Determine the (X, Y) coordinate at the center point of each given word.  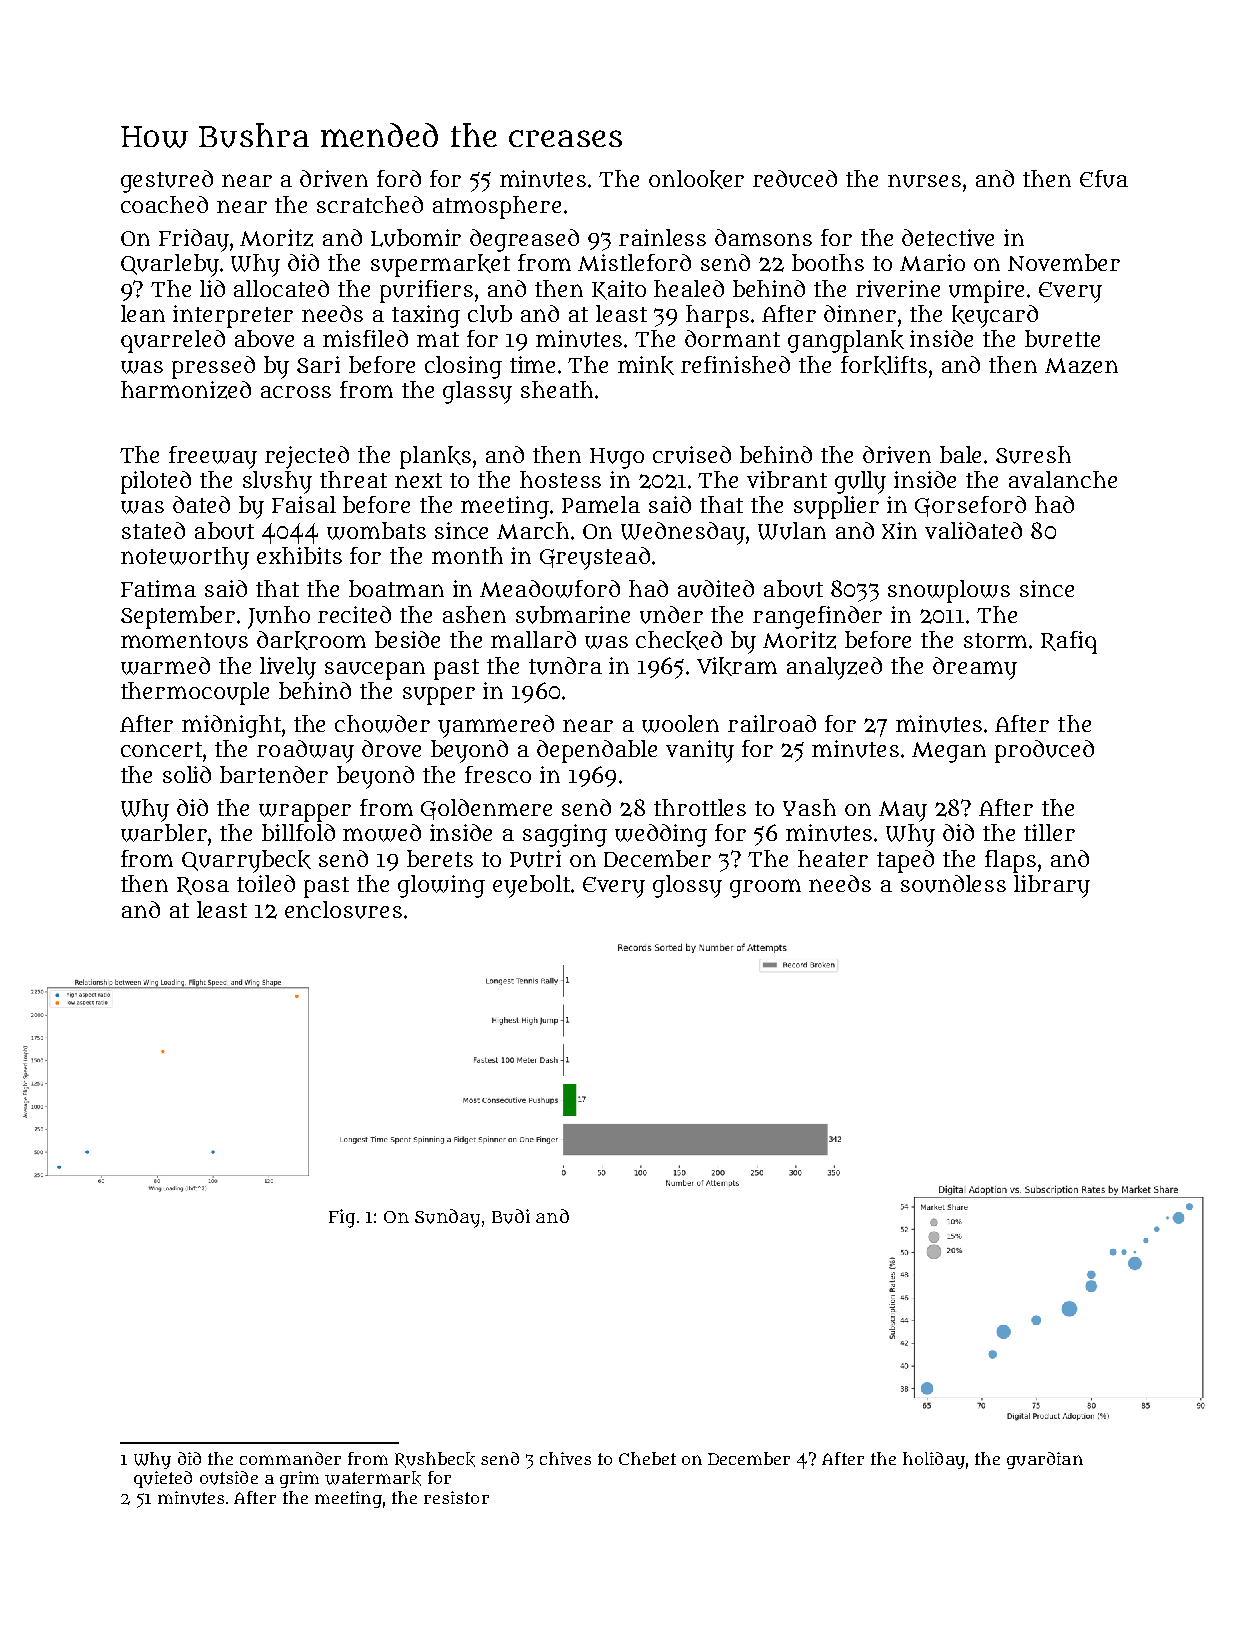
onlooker (696, 179)
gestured (167, 181)
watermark (373, 1478)
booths (828, 262)
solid (187, 774)
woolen (680, 724)
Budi (511, 1216)
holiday (934, 1460)
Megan (949, 752)
